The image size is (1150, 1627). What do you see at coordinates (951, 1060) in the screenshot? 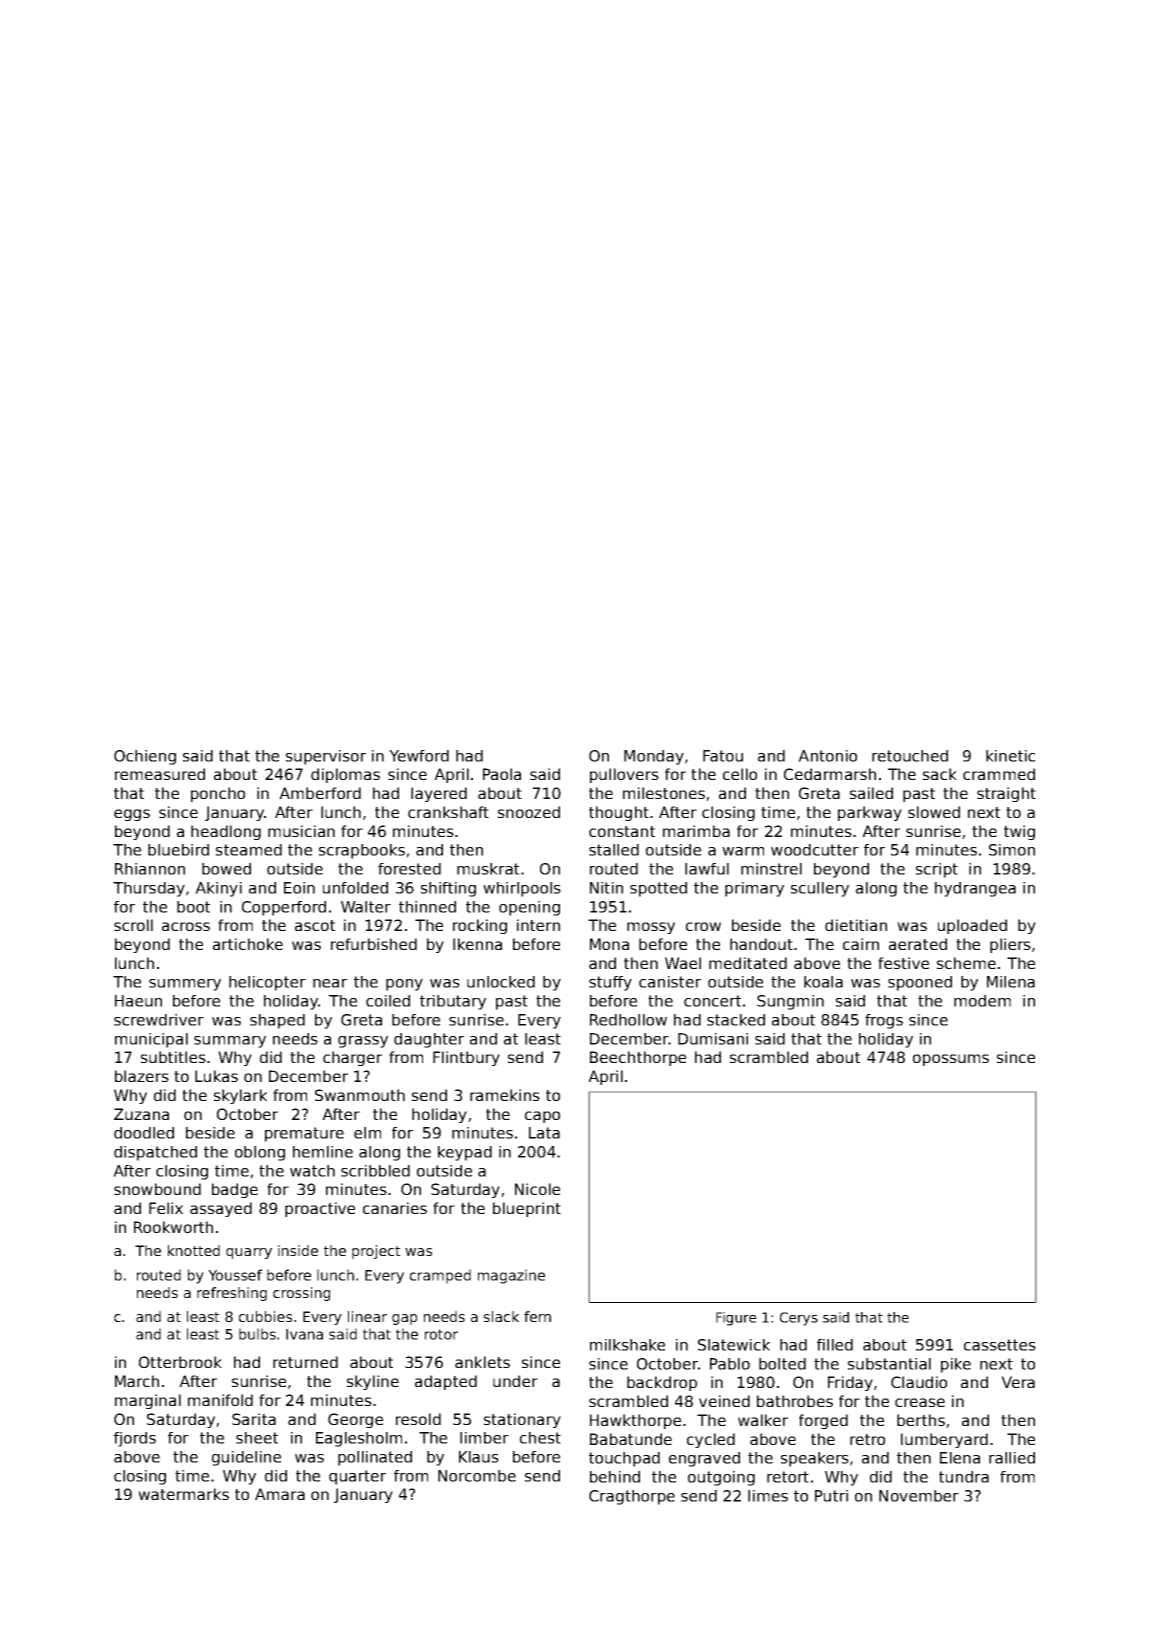
I see `opossums` at bounding box center [951, 1060].
